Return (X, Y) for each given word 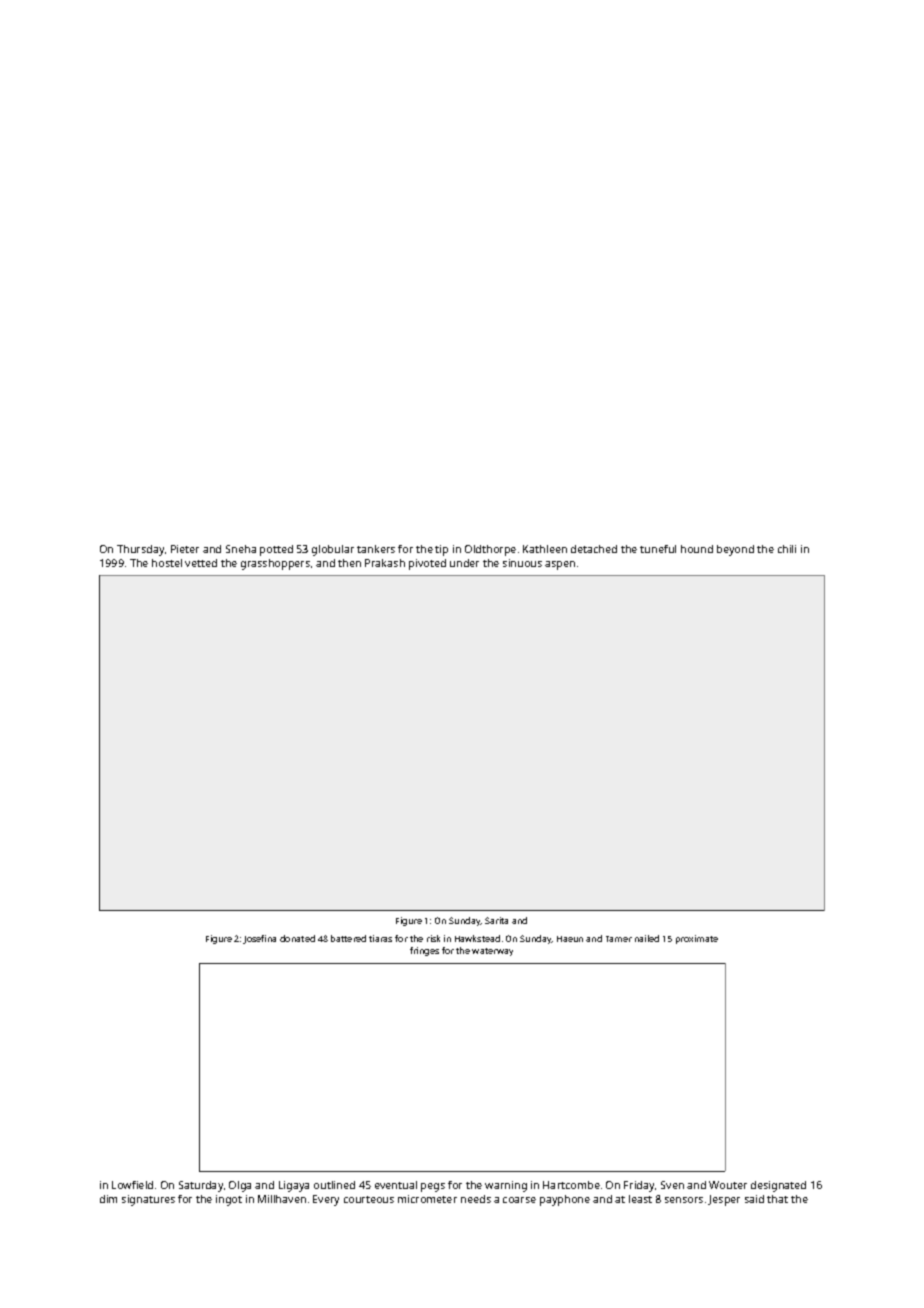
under (464, 563)
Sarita (496, 920)
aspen (560, 565)
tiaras (380, 938)
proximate (697, 939)
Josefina (259, 939)
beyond (735, 550)
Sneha (241, 549)
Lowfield (132, 1185)
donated (297, 938)
